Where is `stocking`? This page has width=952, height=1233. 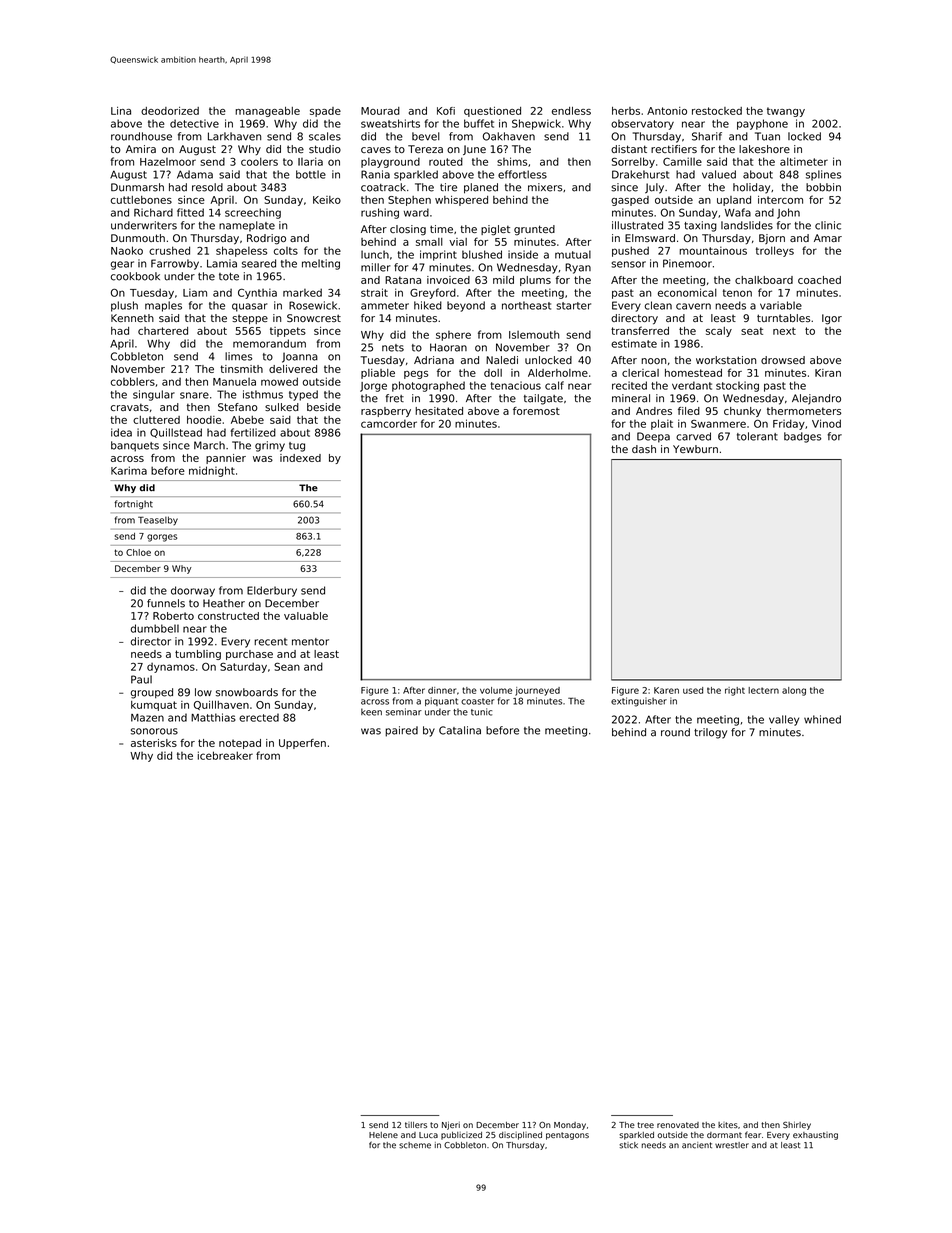 stocking is located at coordinates (737, 386).
